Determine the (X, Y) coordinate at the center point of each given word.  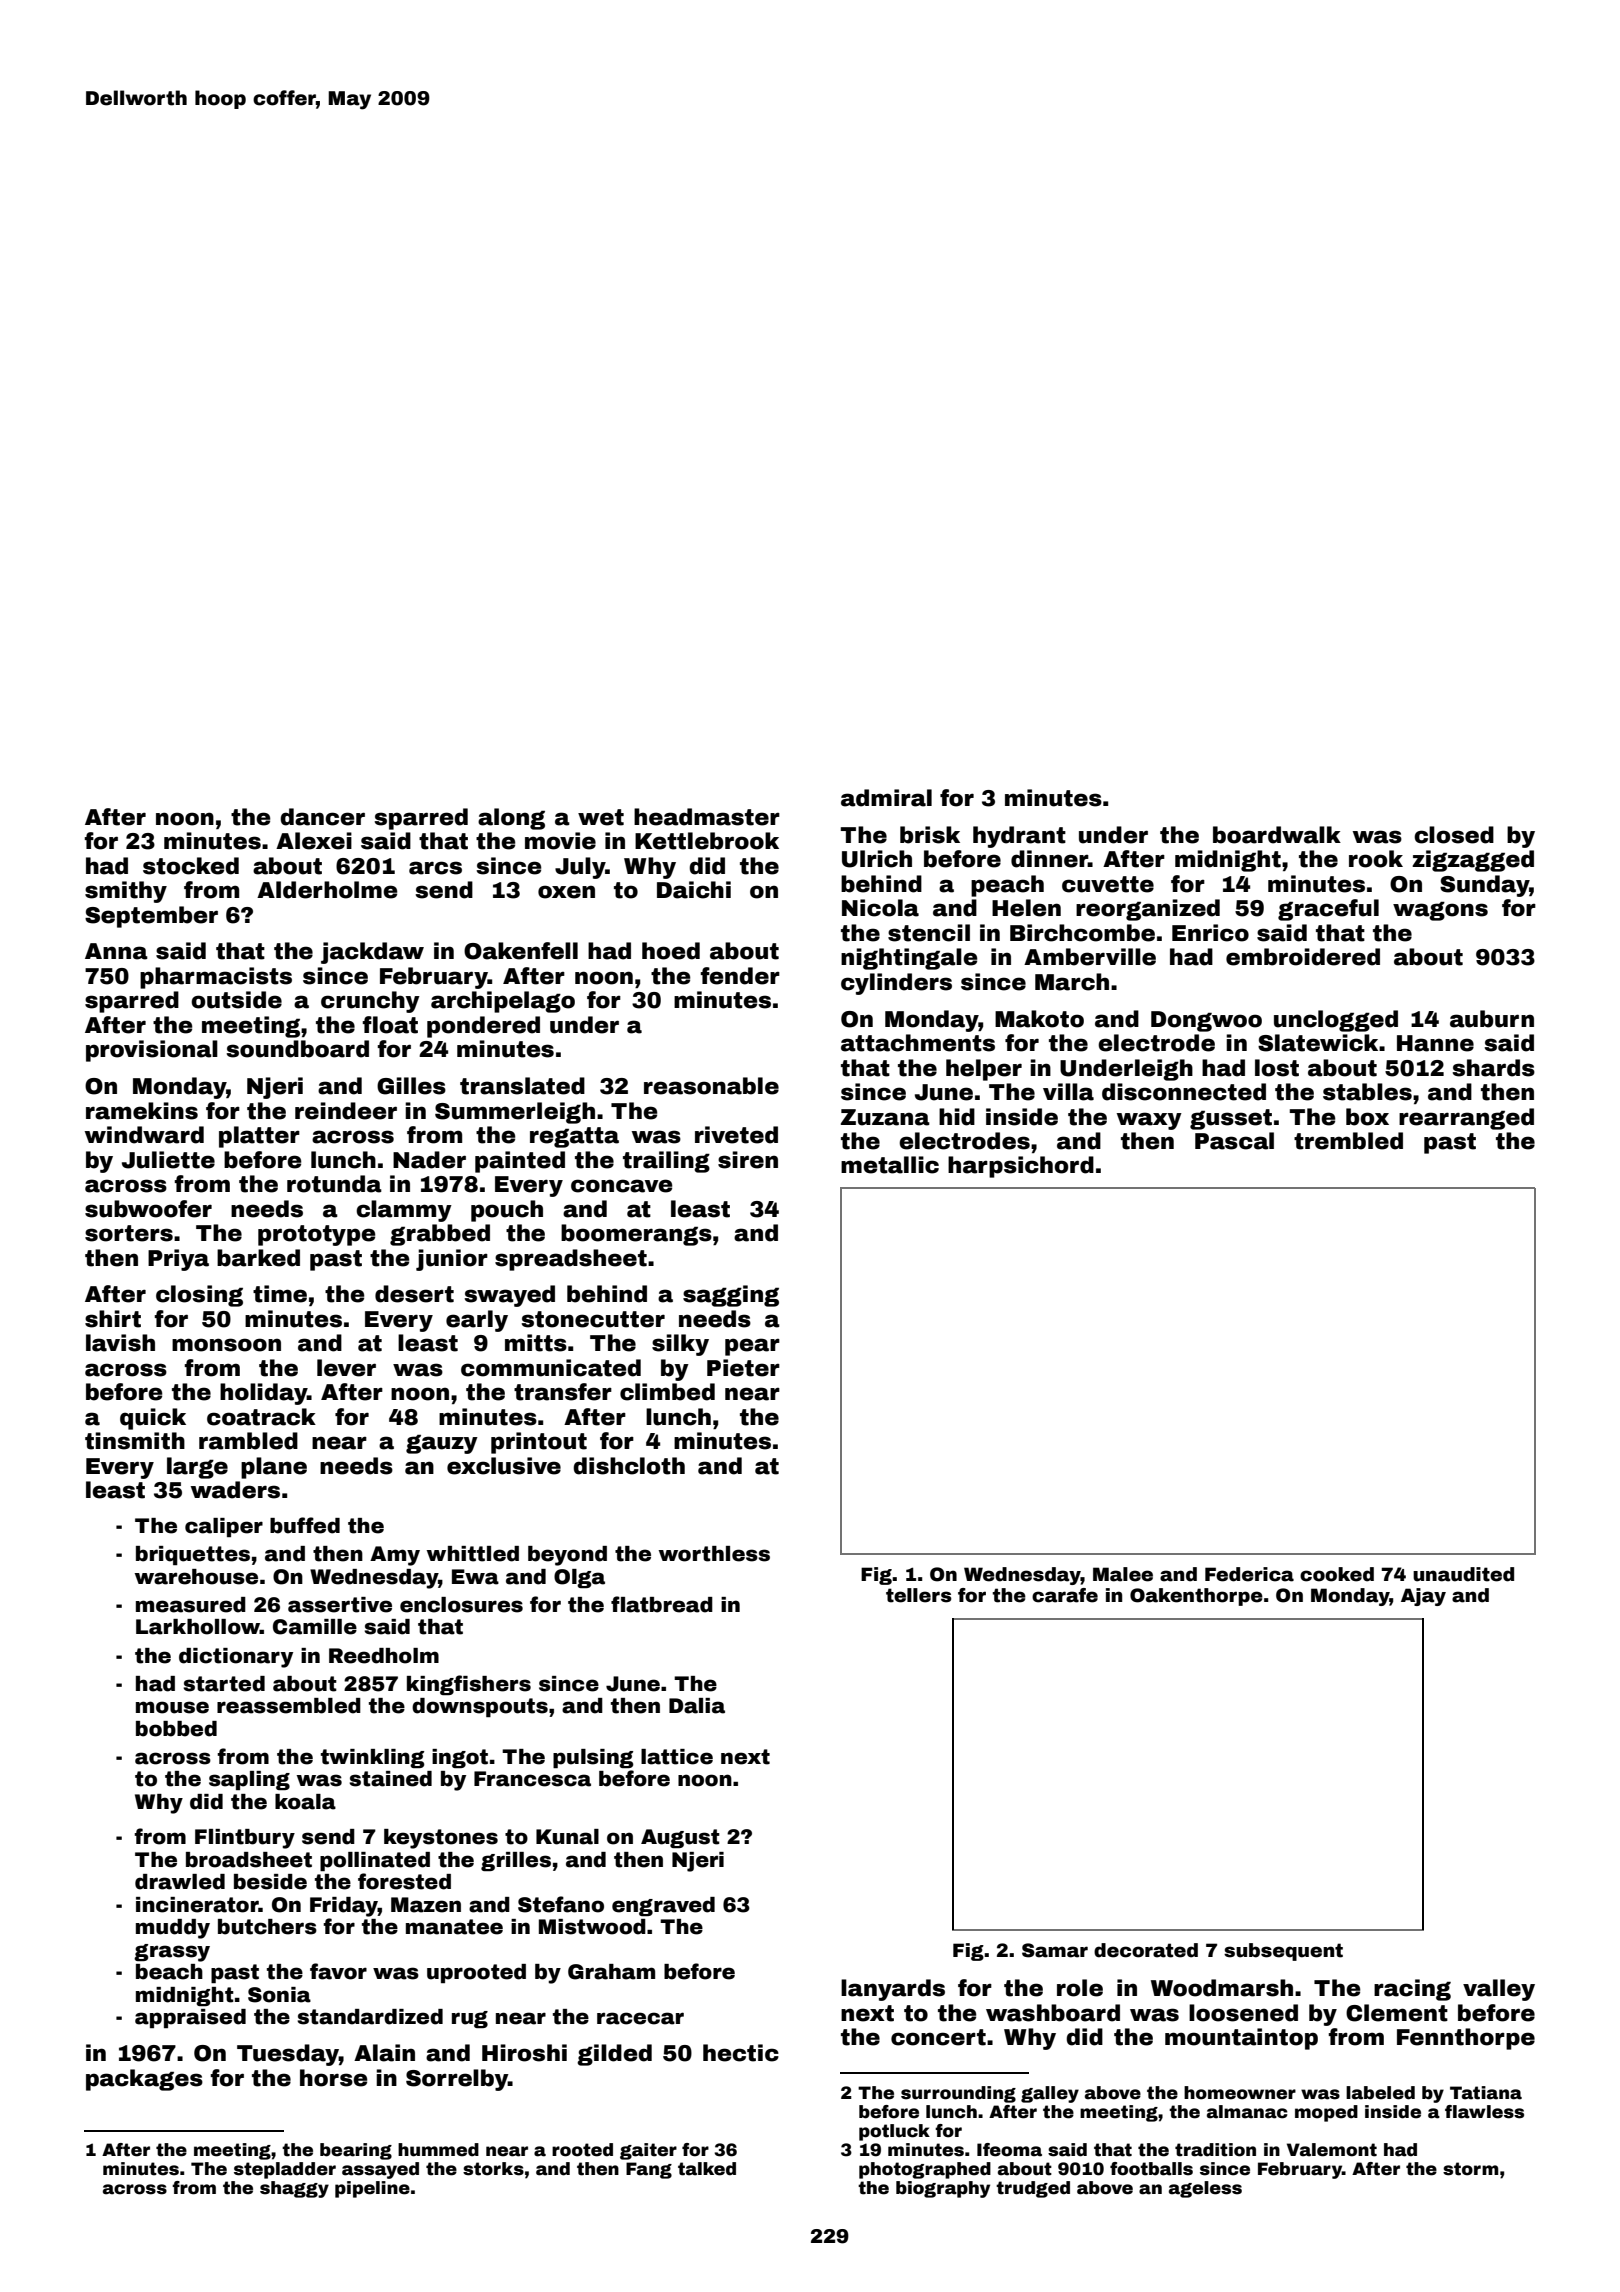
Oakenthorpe (1196, 1597)
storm (1471, 2169)
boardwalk (1277, 835)
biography (943, 2189)
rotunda (334, 1184)
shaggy (294, 2189)
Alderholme (327, 890)
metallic (890, 1165)
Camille (315, 1627)
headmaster (707, 817)
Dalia (697, 1706)
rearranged (1466, 1119)
